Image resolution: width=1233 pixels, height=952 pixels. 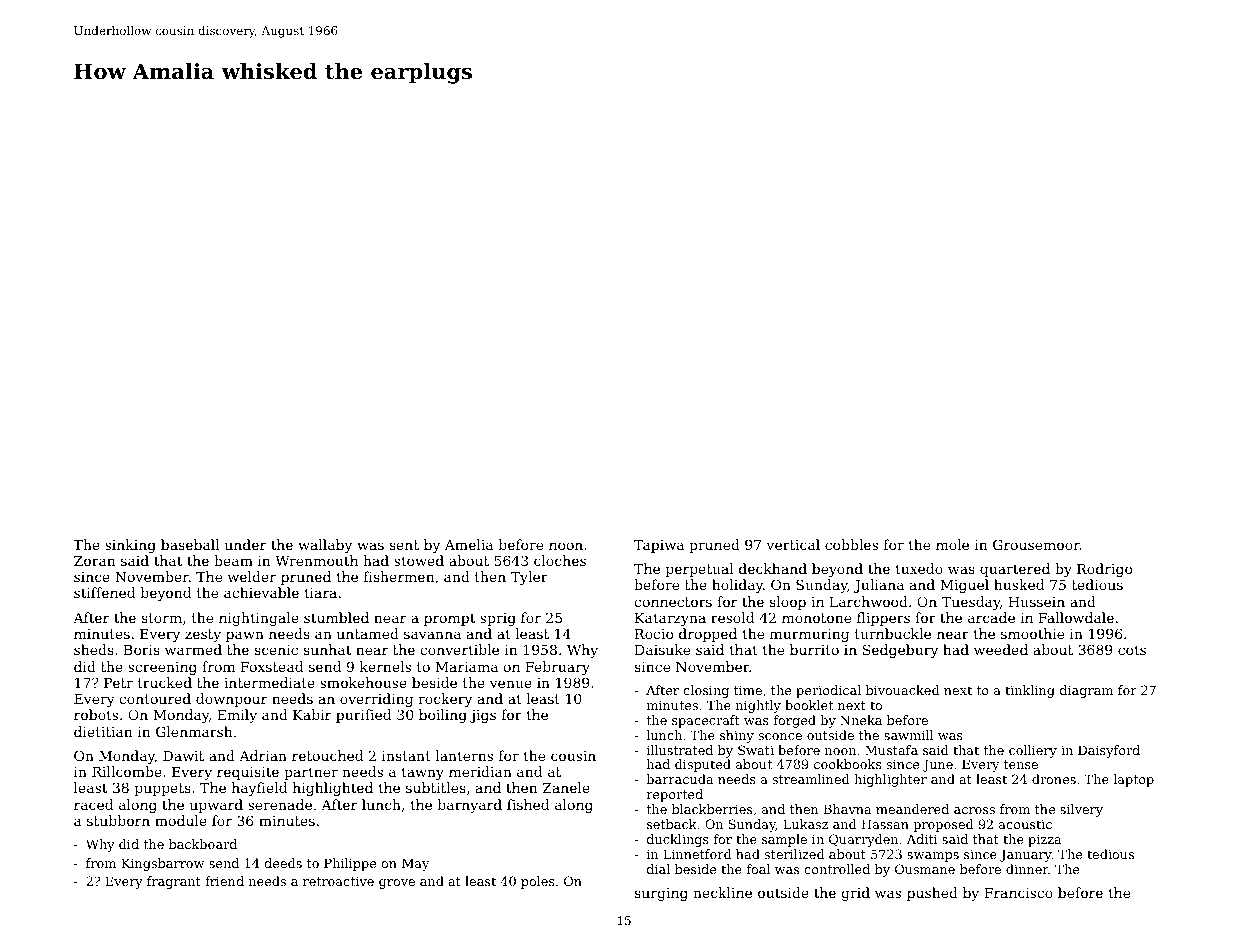 What do you see at coordinates (231, 700) in the screenshot?
I see `downpour` at bounding box center [231, 700].
